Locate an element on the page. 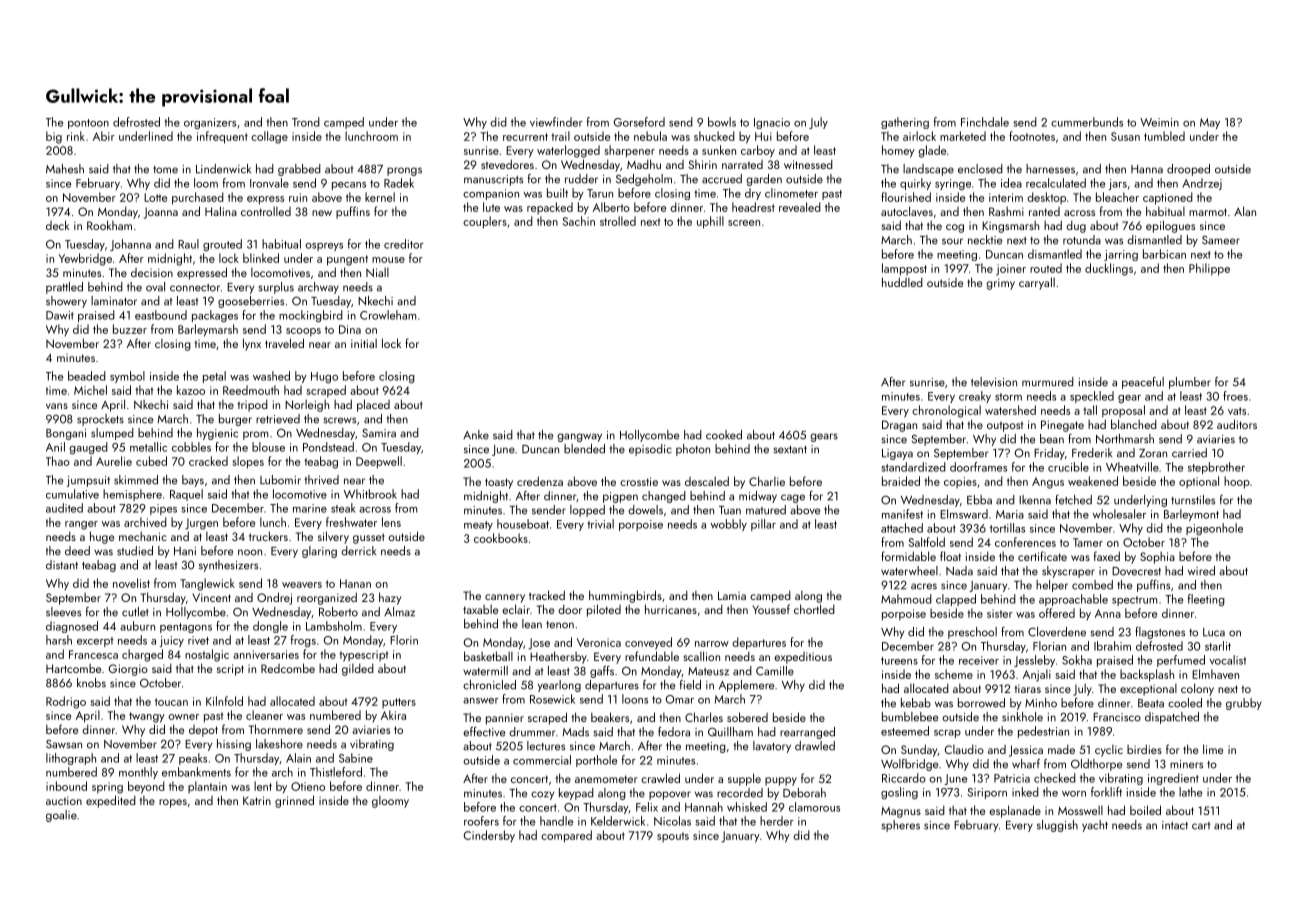  meaty is located at coordinates (478, 526).
